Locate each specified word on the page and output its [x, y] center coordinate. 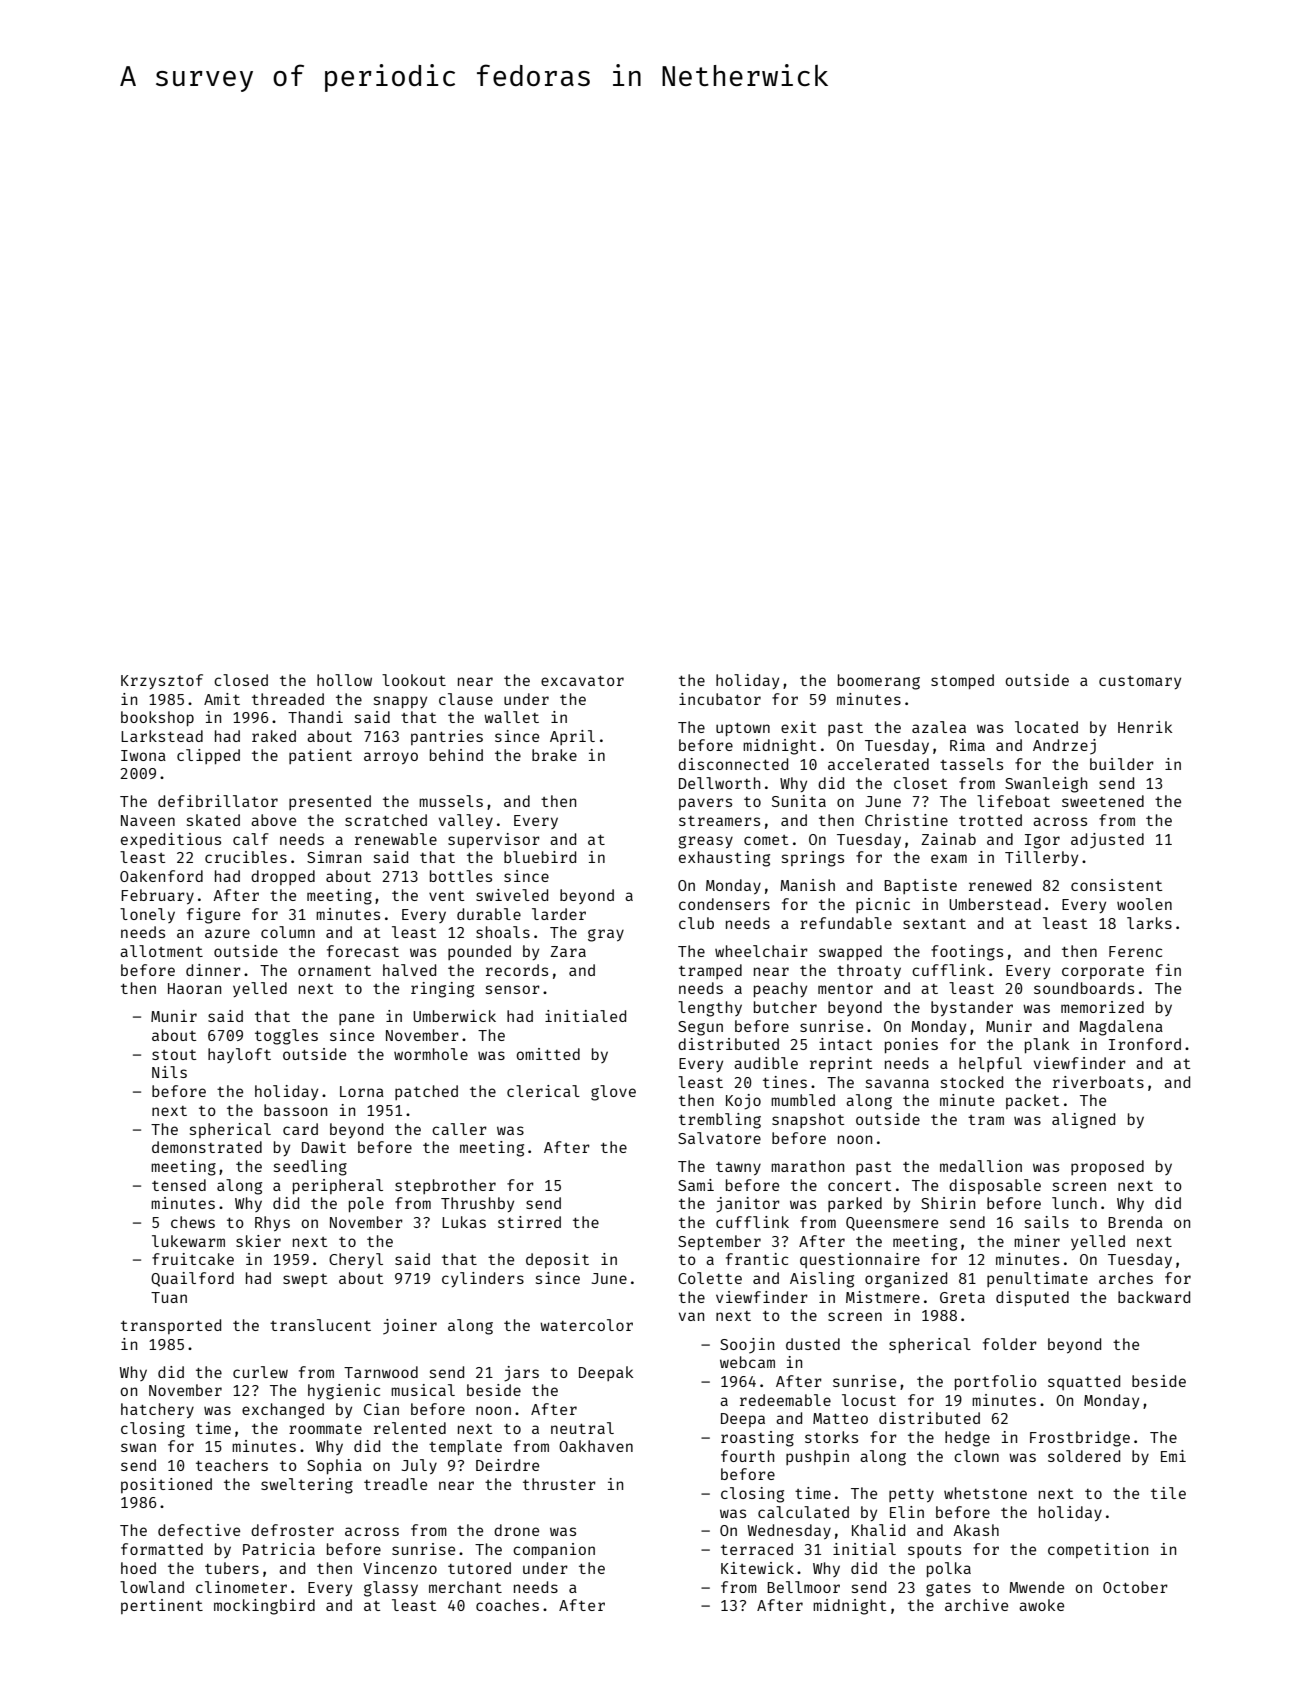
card [300, 1129]
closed [241, 680]
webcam [747, 1362]
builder [1122, 764]
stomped [962, 681]
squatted [1084, 1382]
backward [1154, 1297]
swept [305, 1280]
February [157, 896]
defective [199, 1530]
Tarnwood [381, 1372]
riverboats [1098, 1082]
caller [459, 1129]
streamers [719, 821]
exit [798, 727]
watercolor [586, 1325]
